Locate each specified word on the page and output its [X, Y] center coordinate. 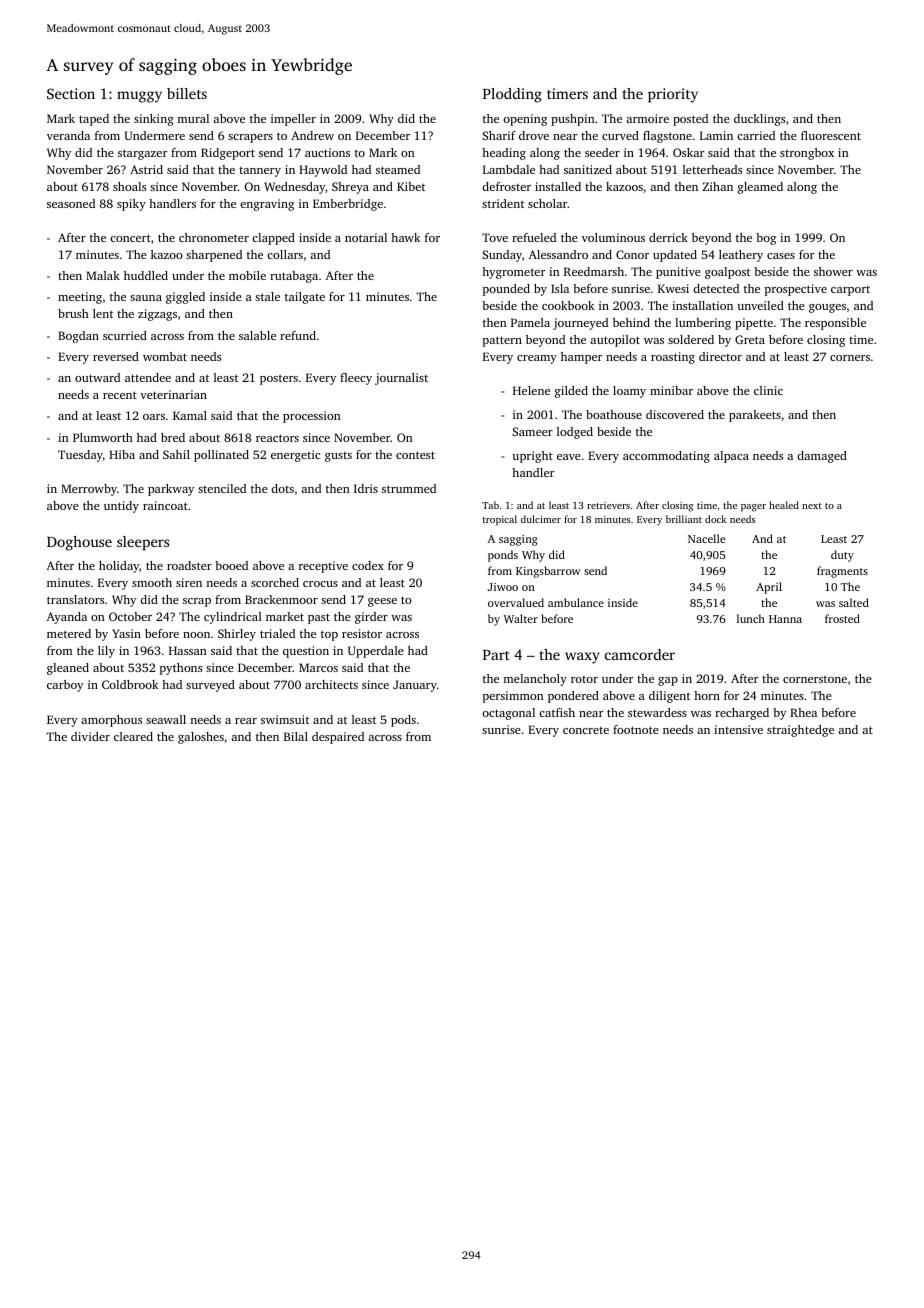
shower [833, 271]
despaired [338, 738]
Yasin [126, 633]
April [769, 588]
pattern [502, 341]
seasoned [71, 203]
